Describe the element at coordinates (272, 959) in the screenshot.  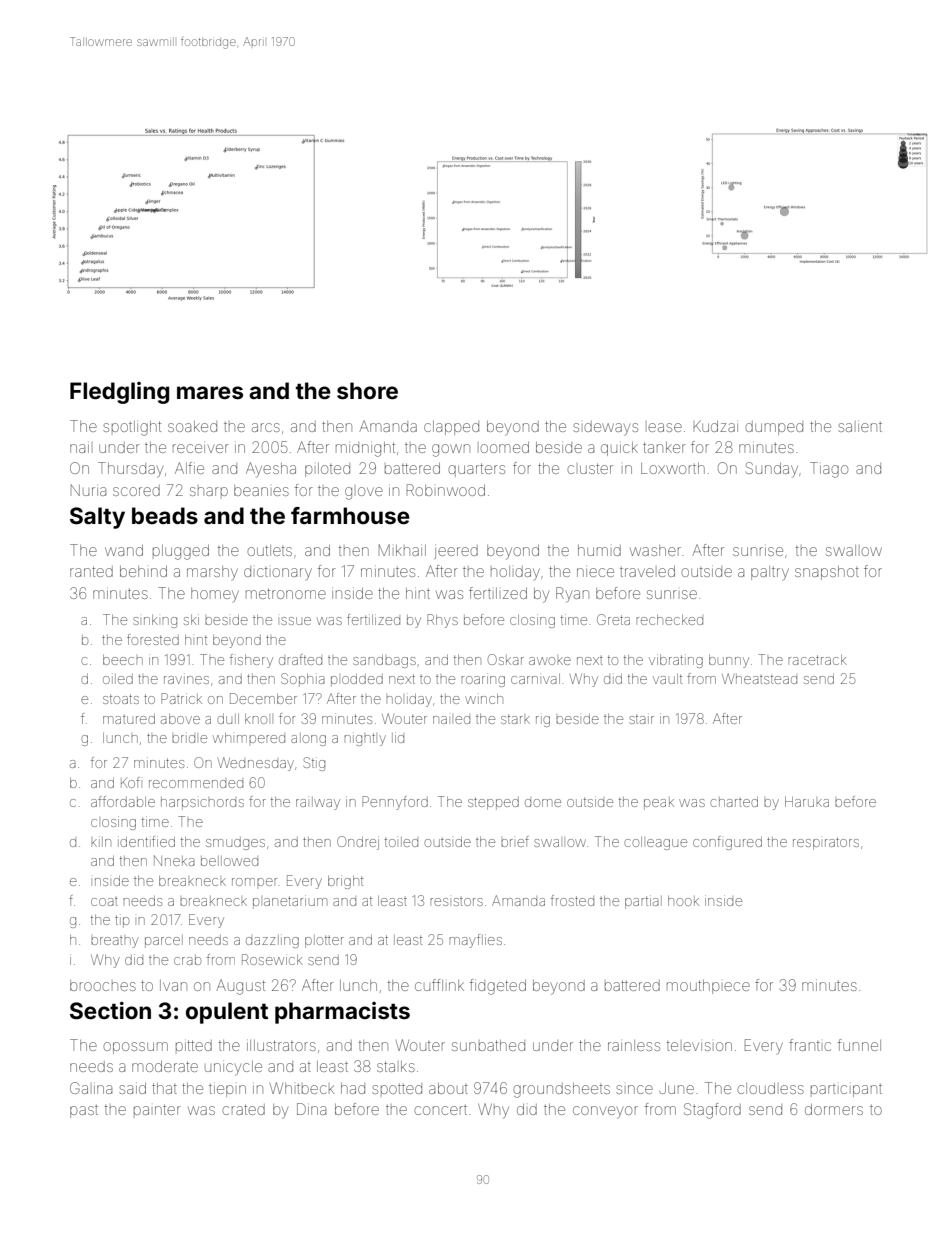
I see `Rosewick` at that location.
